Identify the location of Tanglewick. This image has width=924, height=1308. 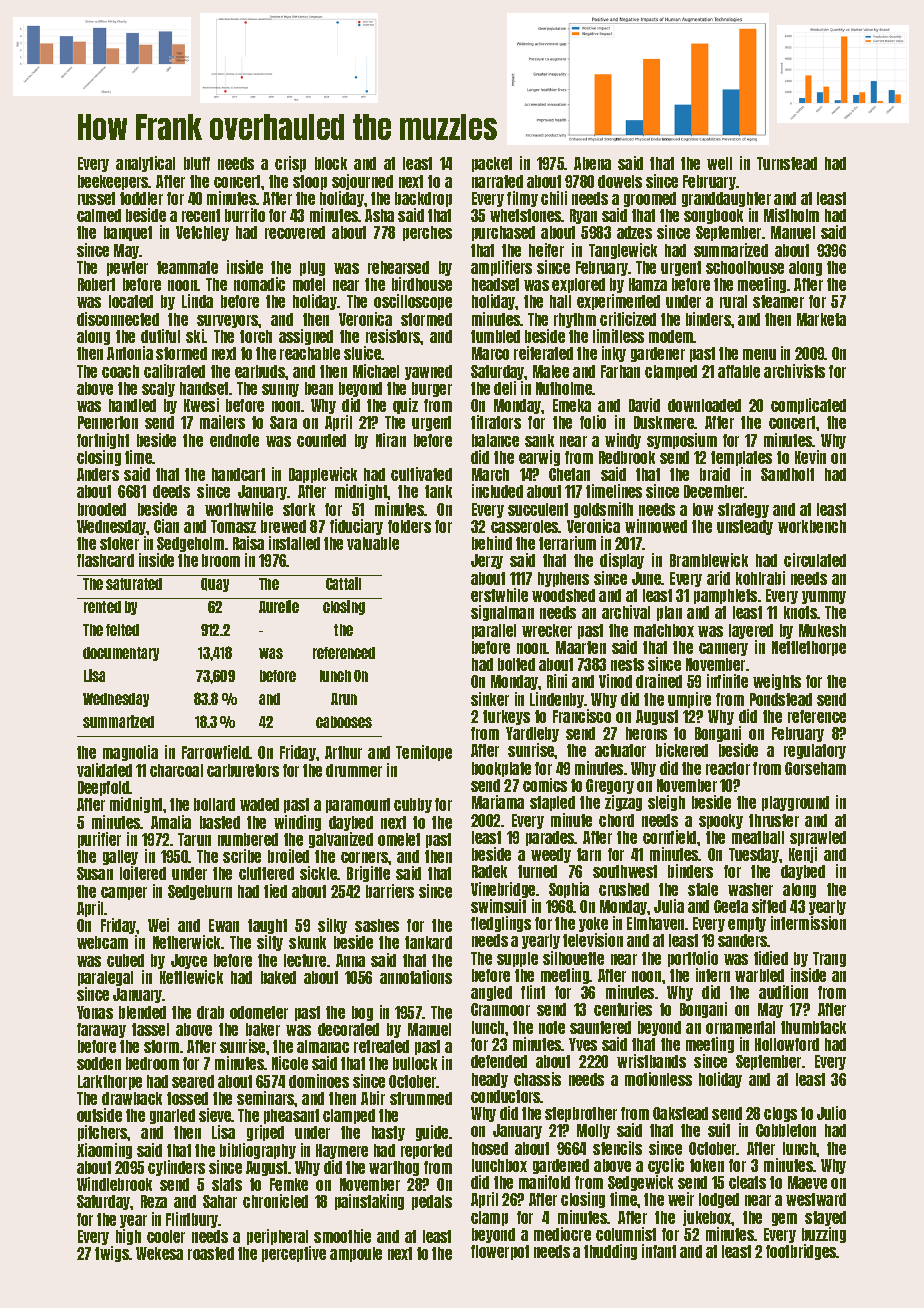
(623, 251).
